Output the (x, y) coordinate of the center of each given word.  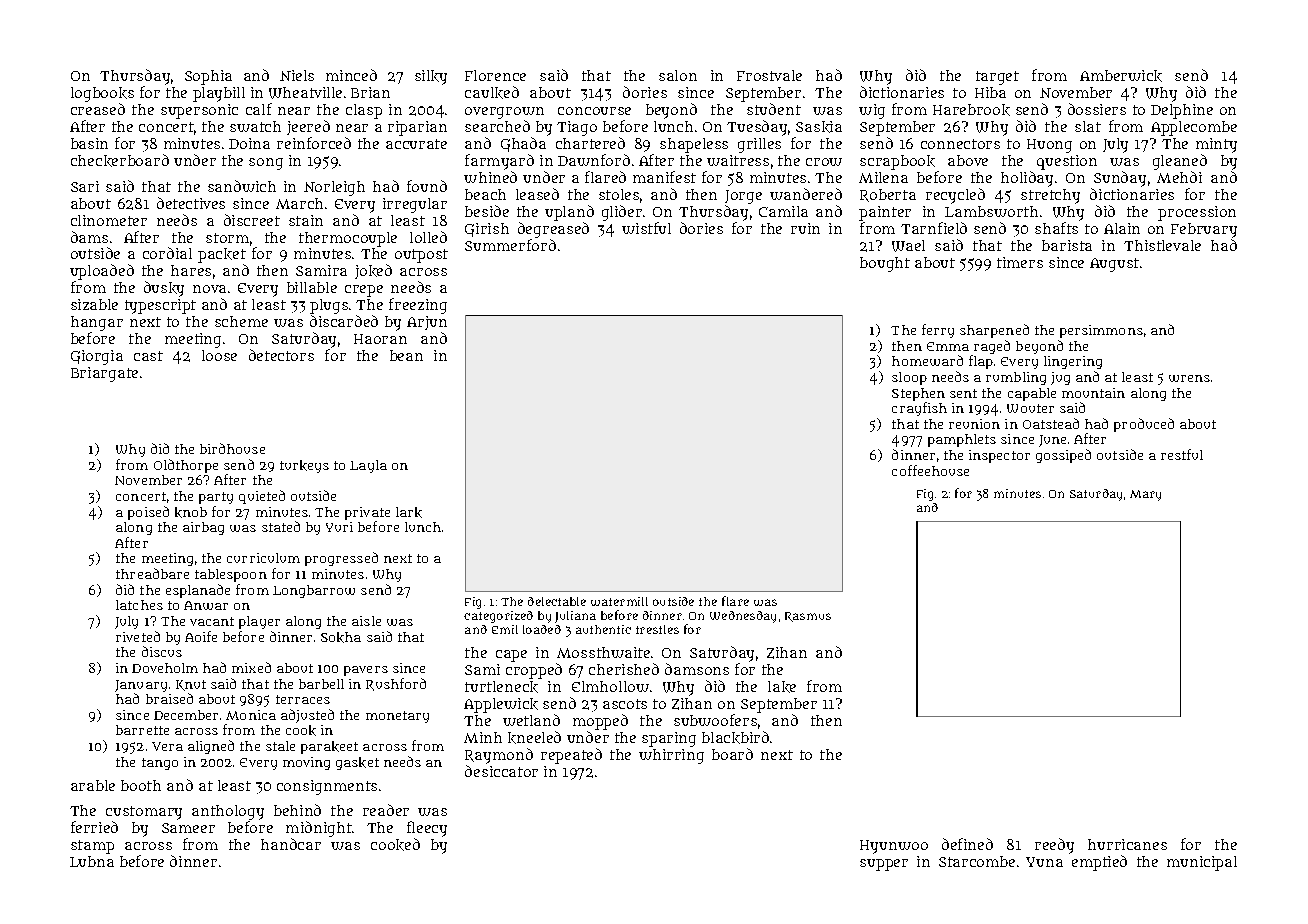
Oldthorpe (186, 466)
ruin (805, 228)
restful (1182, 454)
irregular (415, 205)
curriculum (263, 558)
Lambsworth (991, 211)
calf (259, 109)
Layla (368, 466)
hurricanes (1127, 844)
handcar (291, 844)
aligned (211, 747)
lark (409, 512)
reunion (974, 424)
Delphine (1182, 111)
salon (678, 75)
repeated (571, 756)
